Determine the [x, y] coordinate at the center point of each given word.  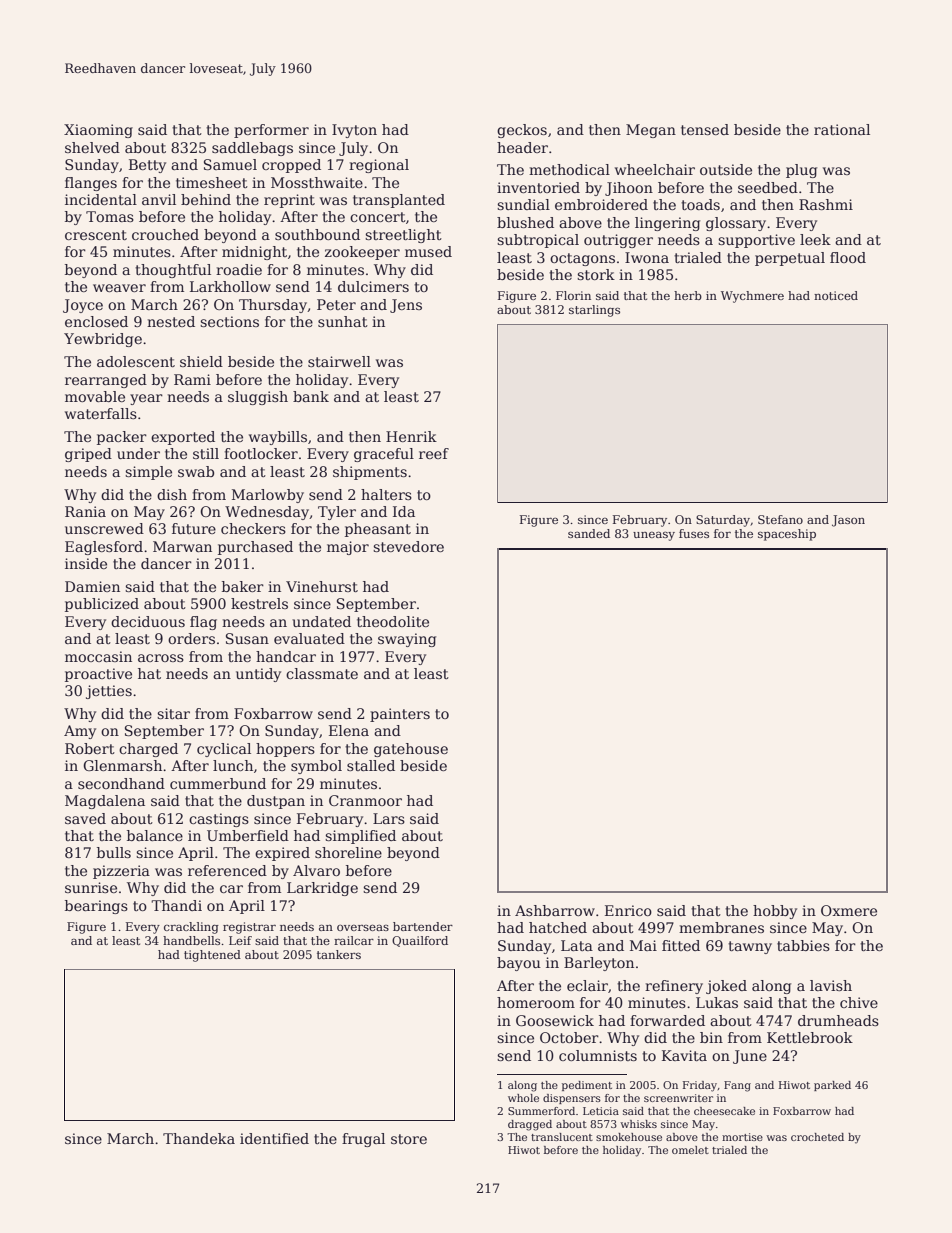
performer [271, 131]
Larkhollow [230, 286]
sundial [523, 204]
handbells [191, 940]
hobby [775, 912]
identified [274, 1138]
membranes [721, 927]
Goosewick [555, 1020]
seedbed [768, 187]
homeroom [536, 1002]
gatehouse [411, 750]
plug [801, 171]
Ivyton [354, 131]
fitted [681, 945]
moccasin [98, 656]
